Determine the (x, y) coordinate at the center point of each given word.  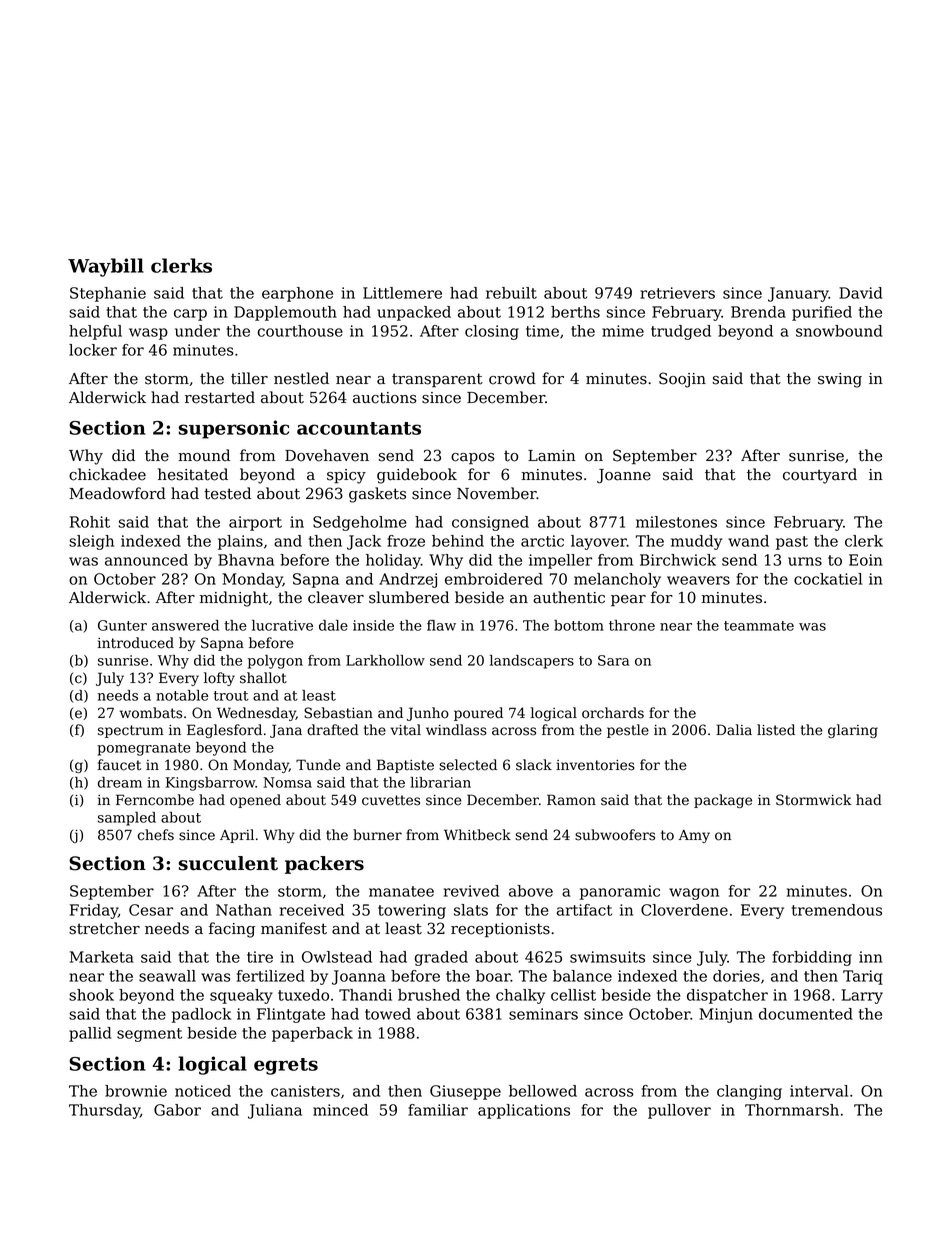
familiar (438, 1110)
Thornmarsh (792, 1110)
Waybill (106, 267)
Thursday (104, 1111)
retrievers (677, 293)
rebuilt (511, 293)
